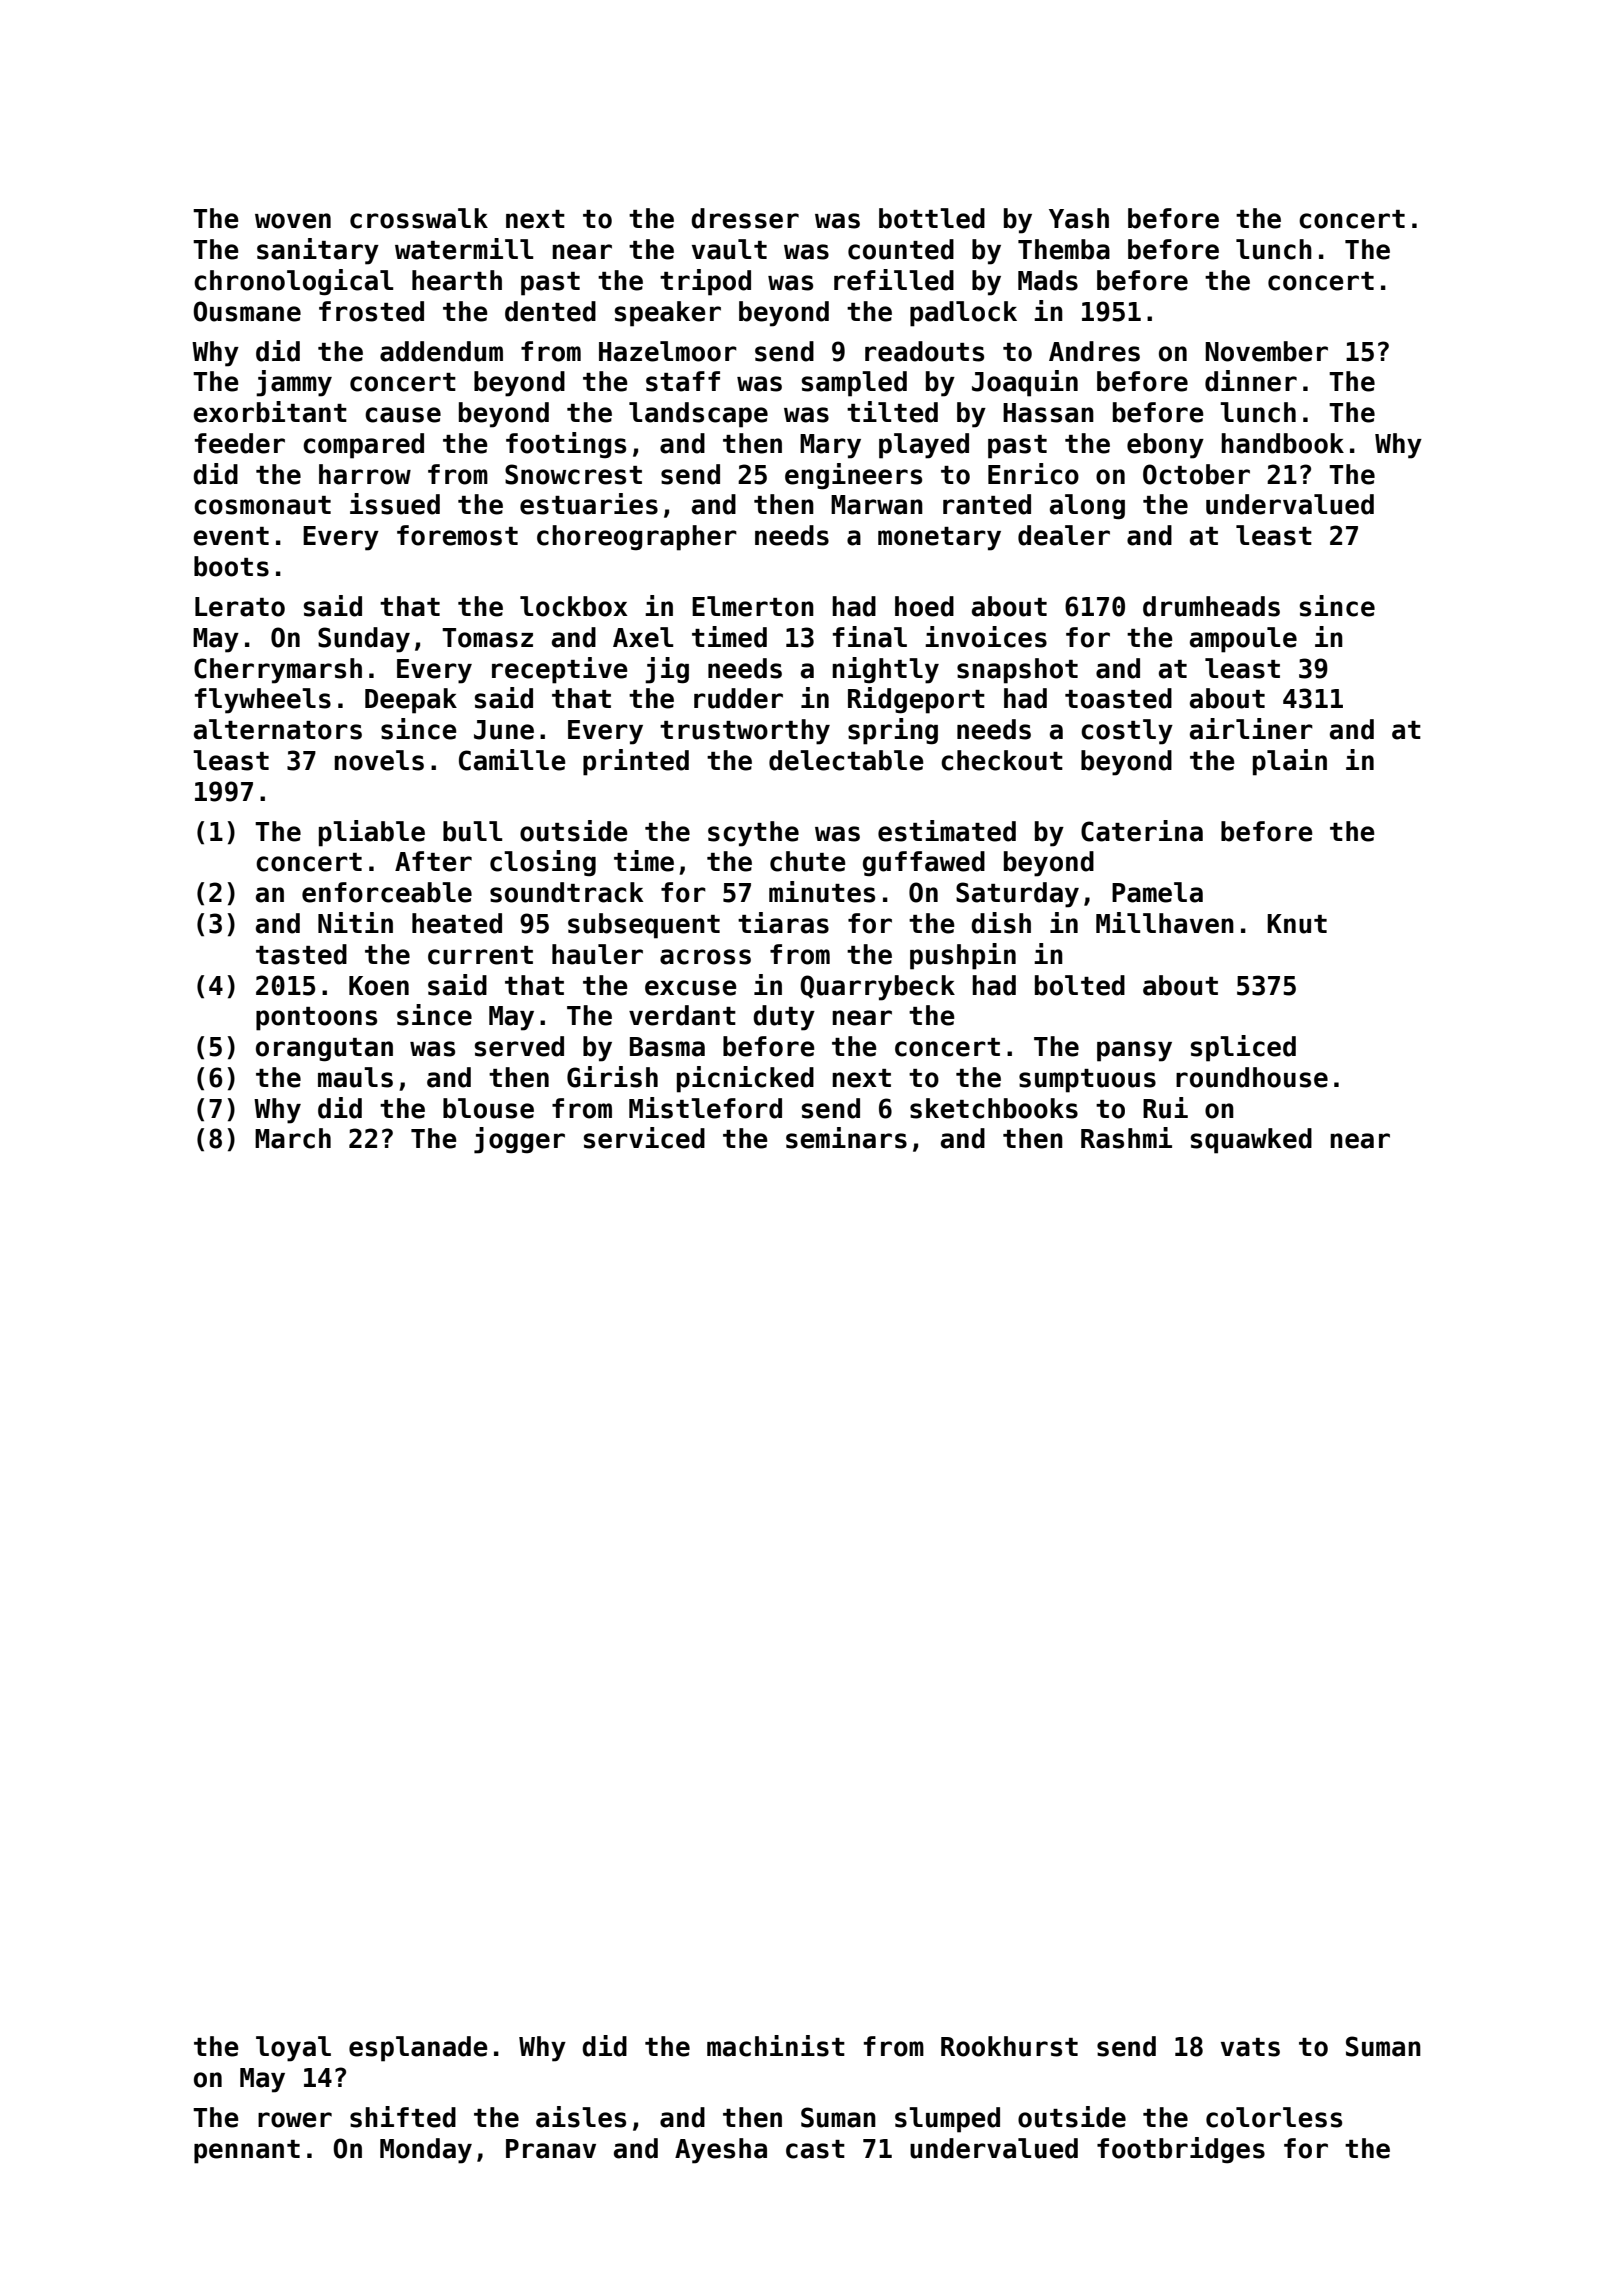  What do you see at coordinates (776, 2046) in the document?
I see `machinist` at bounding box center [776, 2046].
